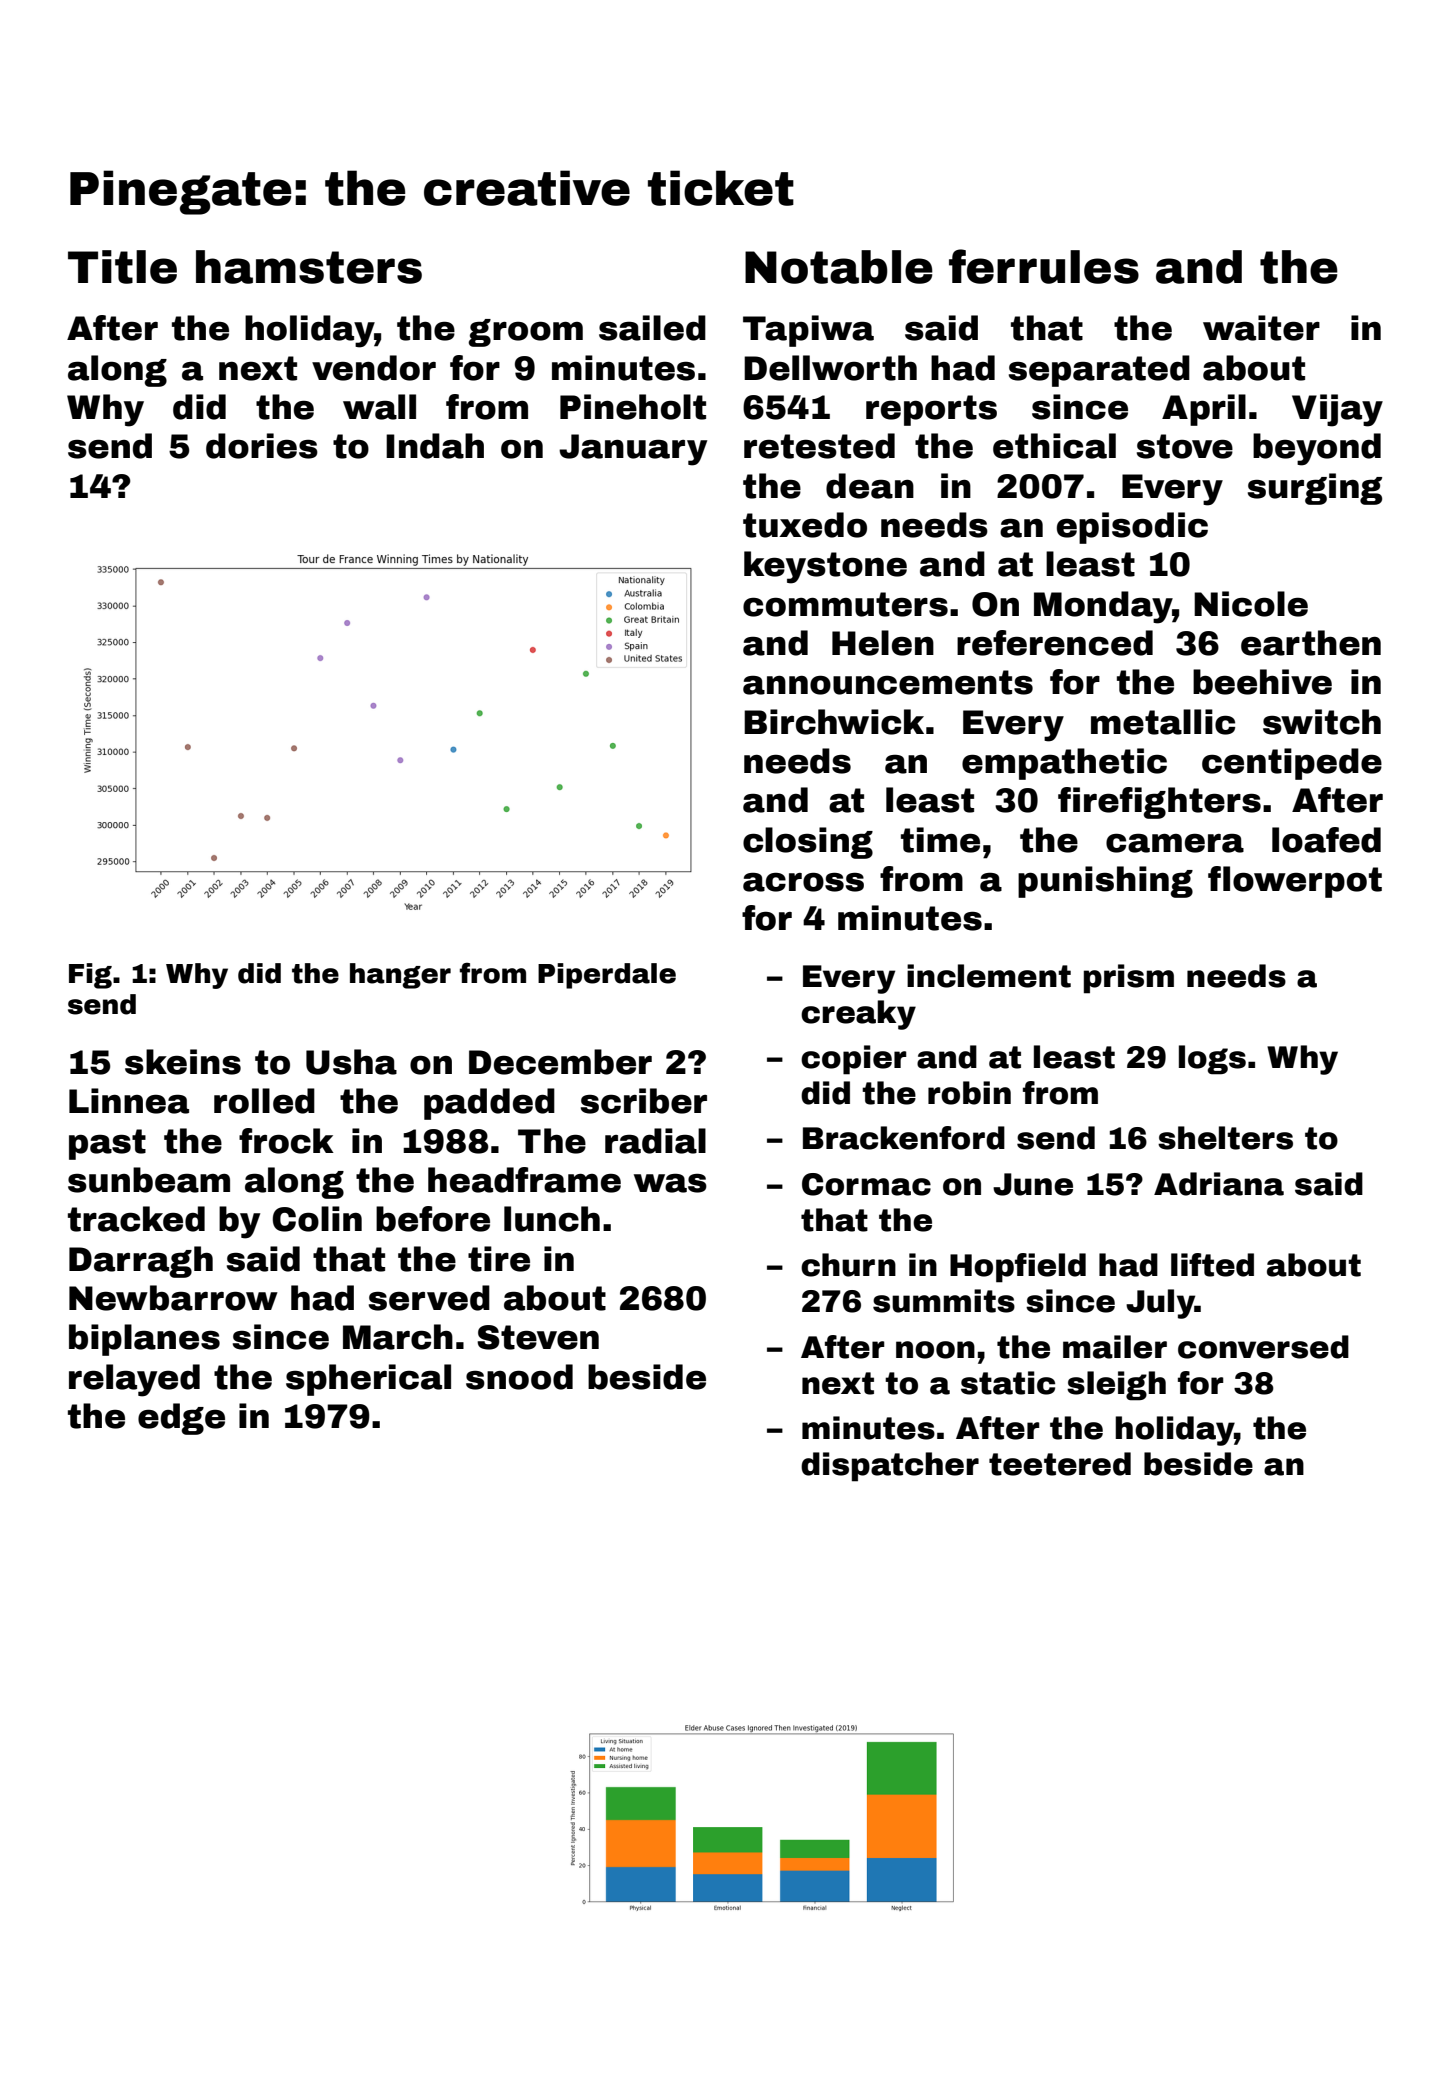 The height and width of the screenshot is (2100, 1450). What do you see at coordinates (1262, 682) in the screenshot?
I see `beehive` at bounding box center [1262, 682].
